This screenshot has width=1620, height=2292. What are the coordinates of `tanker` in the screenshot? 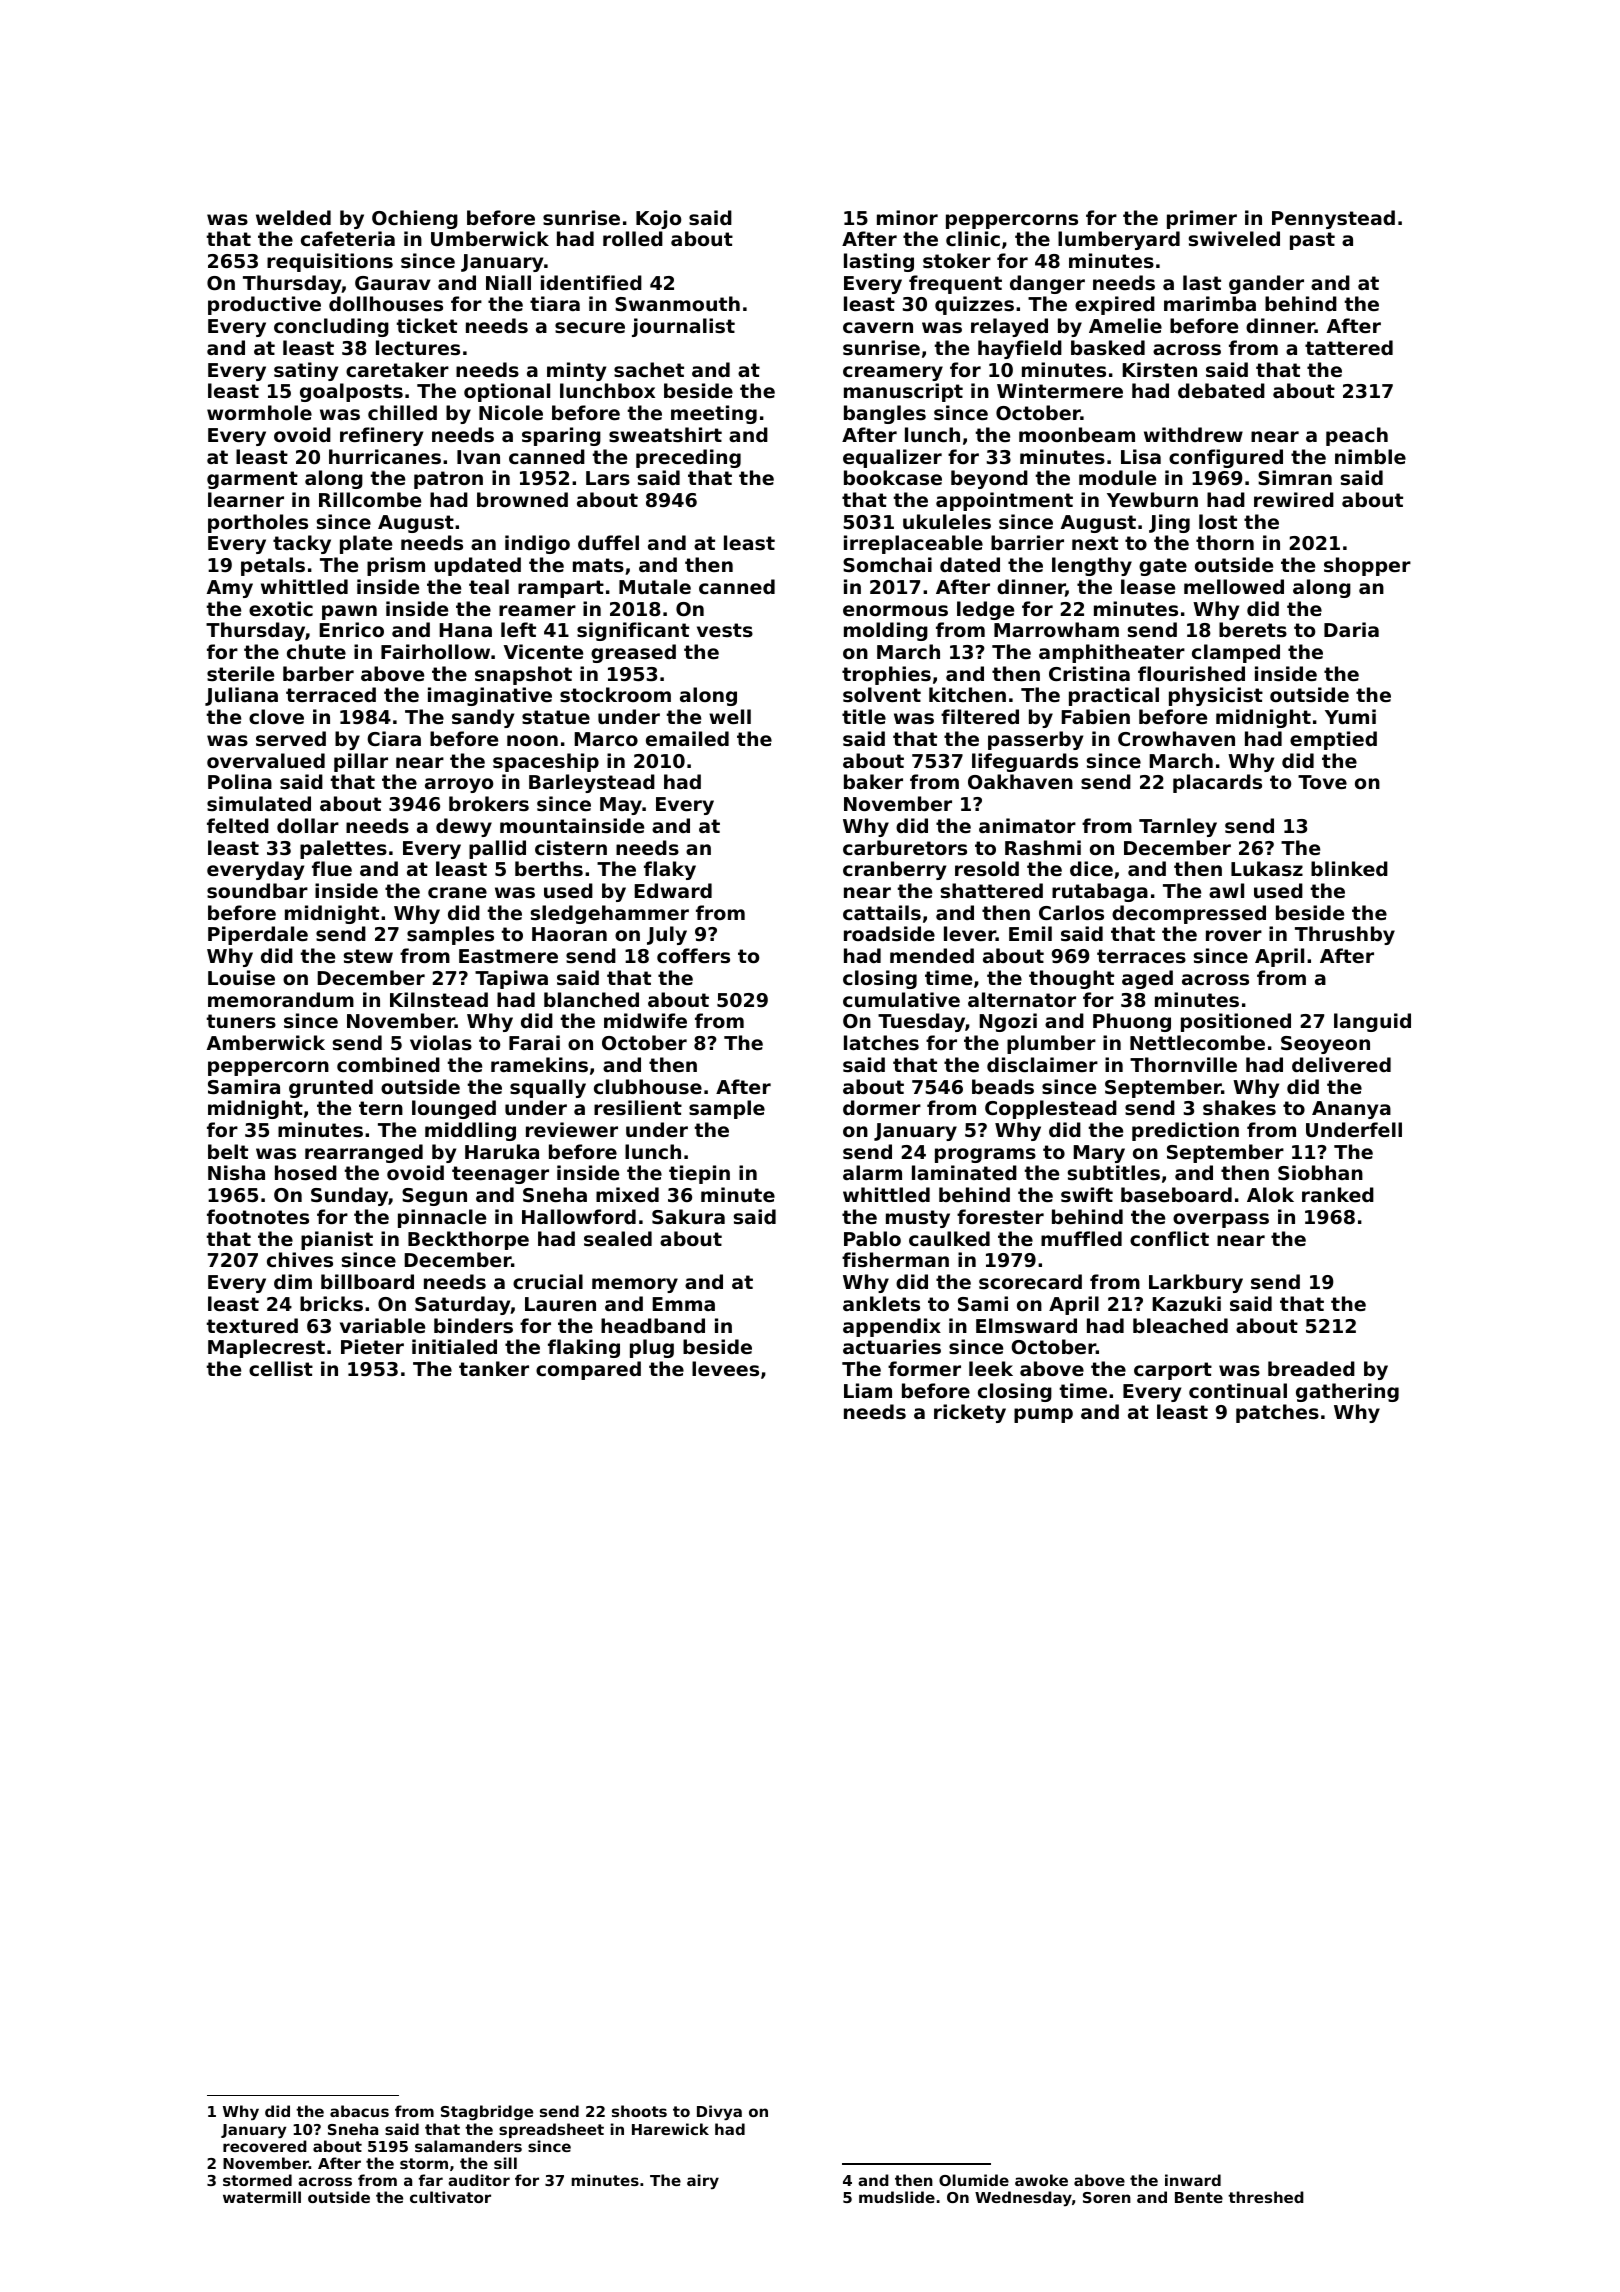 It's located at (494, 1368).
